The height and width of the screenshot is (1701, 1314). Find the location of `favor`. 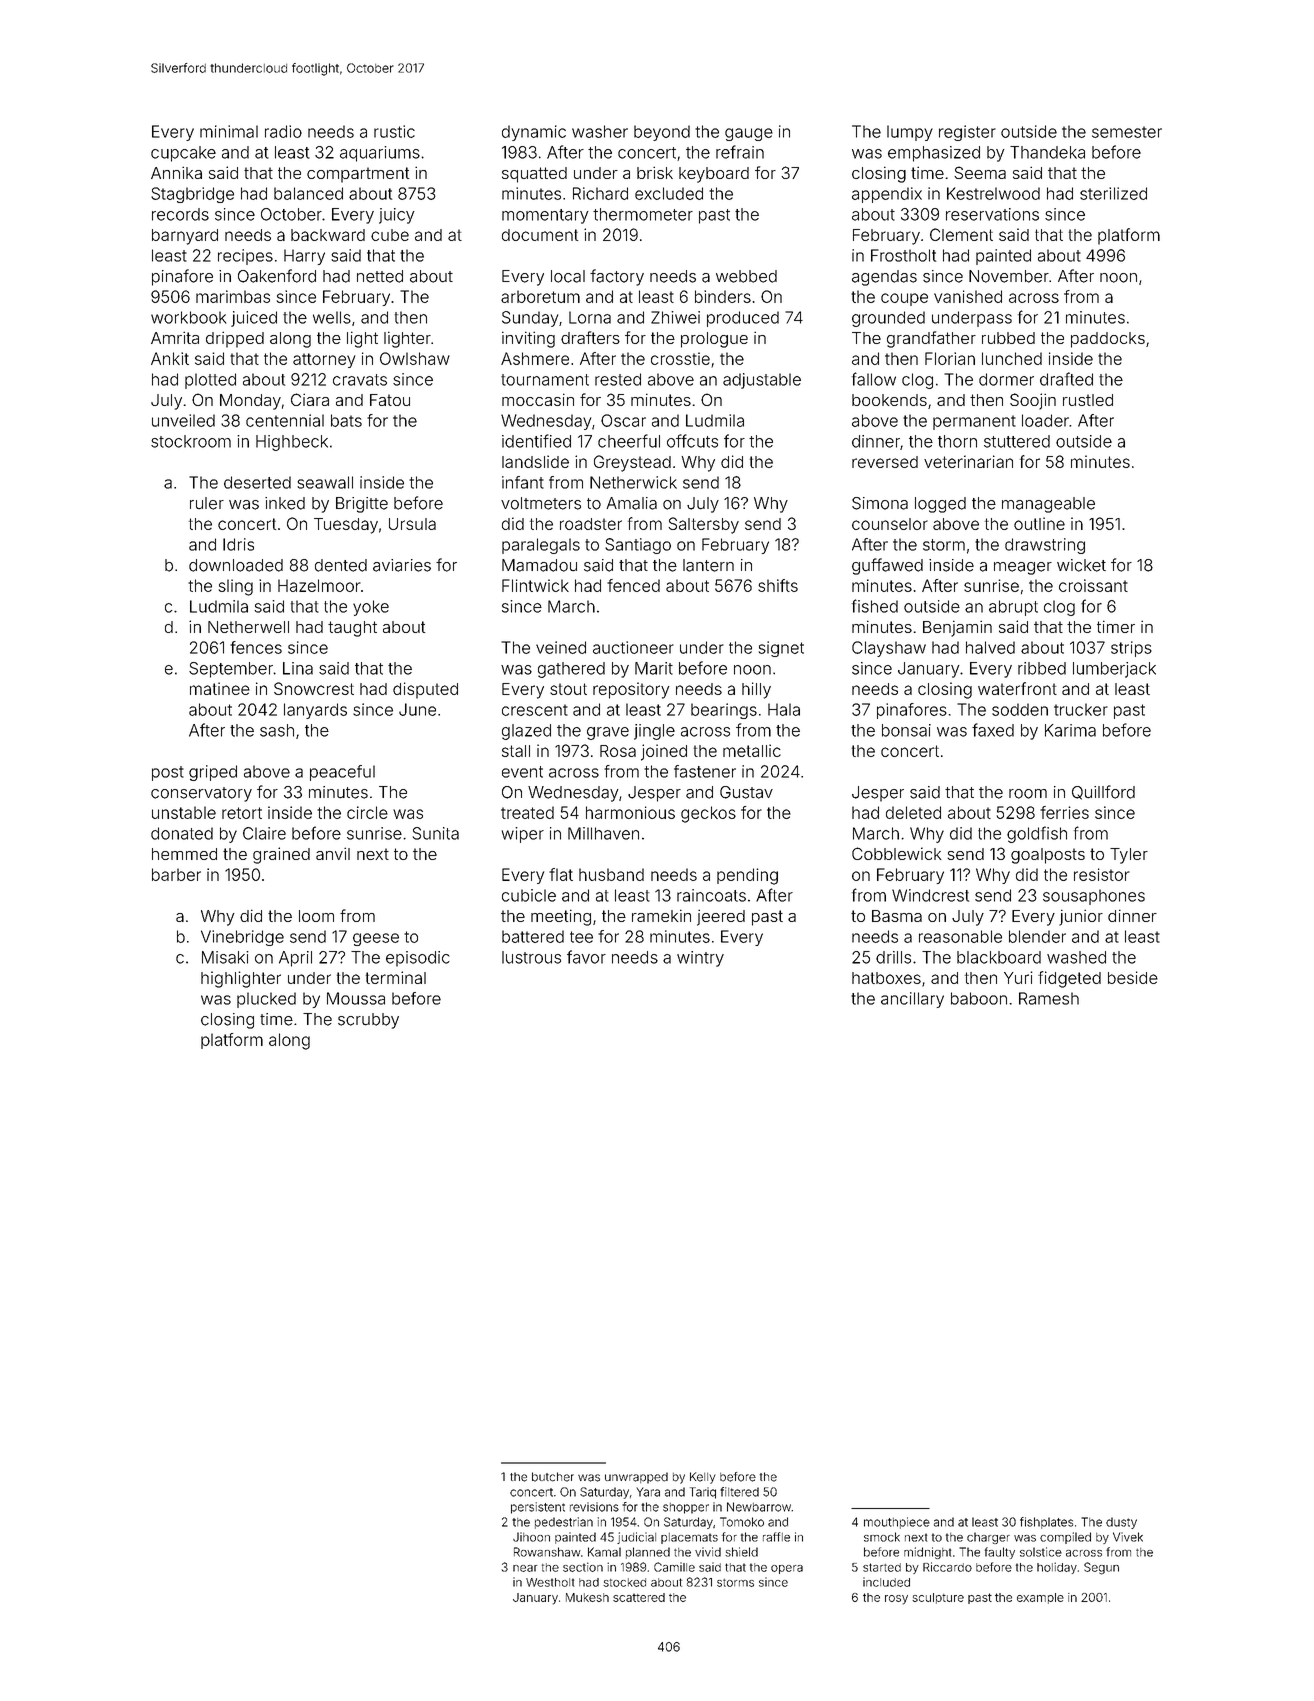

favor is located at coordinates (586, 957).
